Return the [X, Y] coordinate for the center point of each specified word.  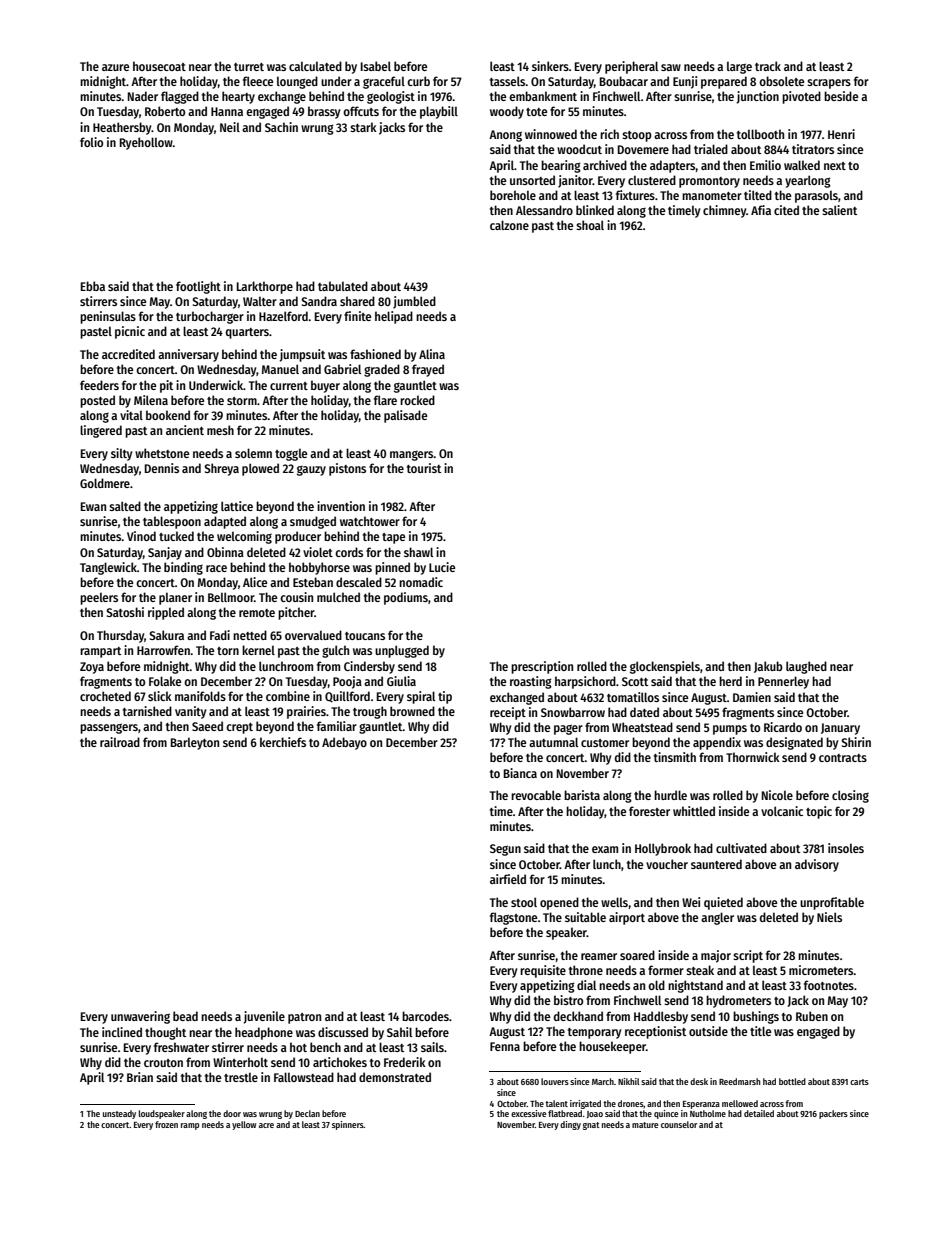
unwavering [140, 1017]
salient [839, 210]
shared [357, 301]
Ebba [93, 286]
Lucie [442, 567]
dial [586, 985]
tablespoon [172, 522]
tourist [424, 468]
